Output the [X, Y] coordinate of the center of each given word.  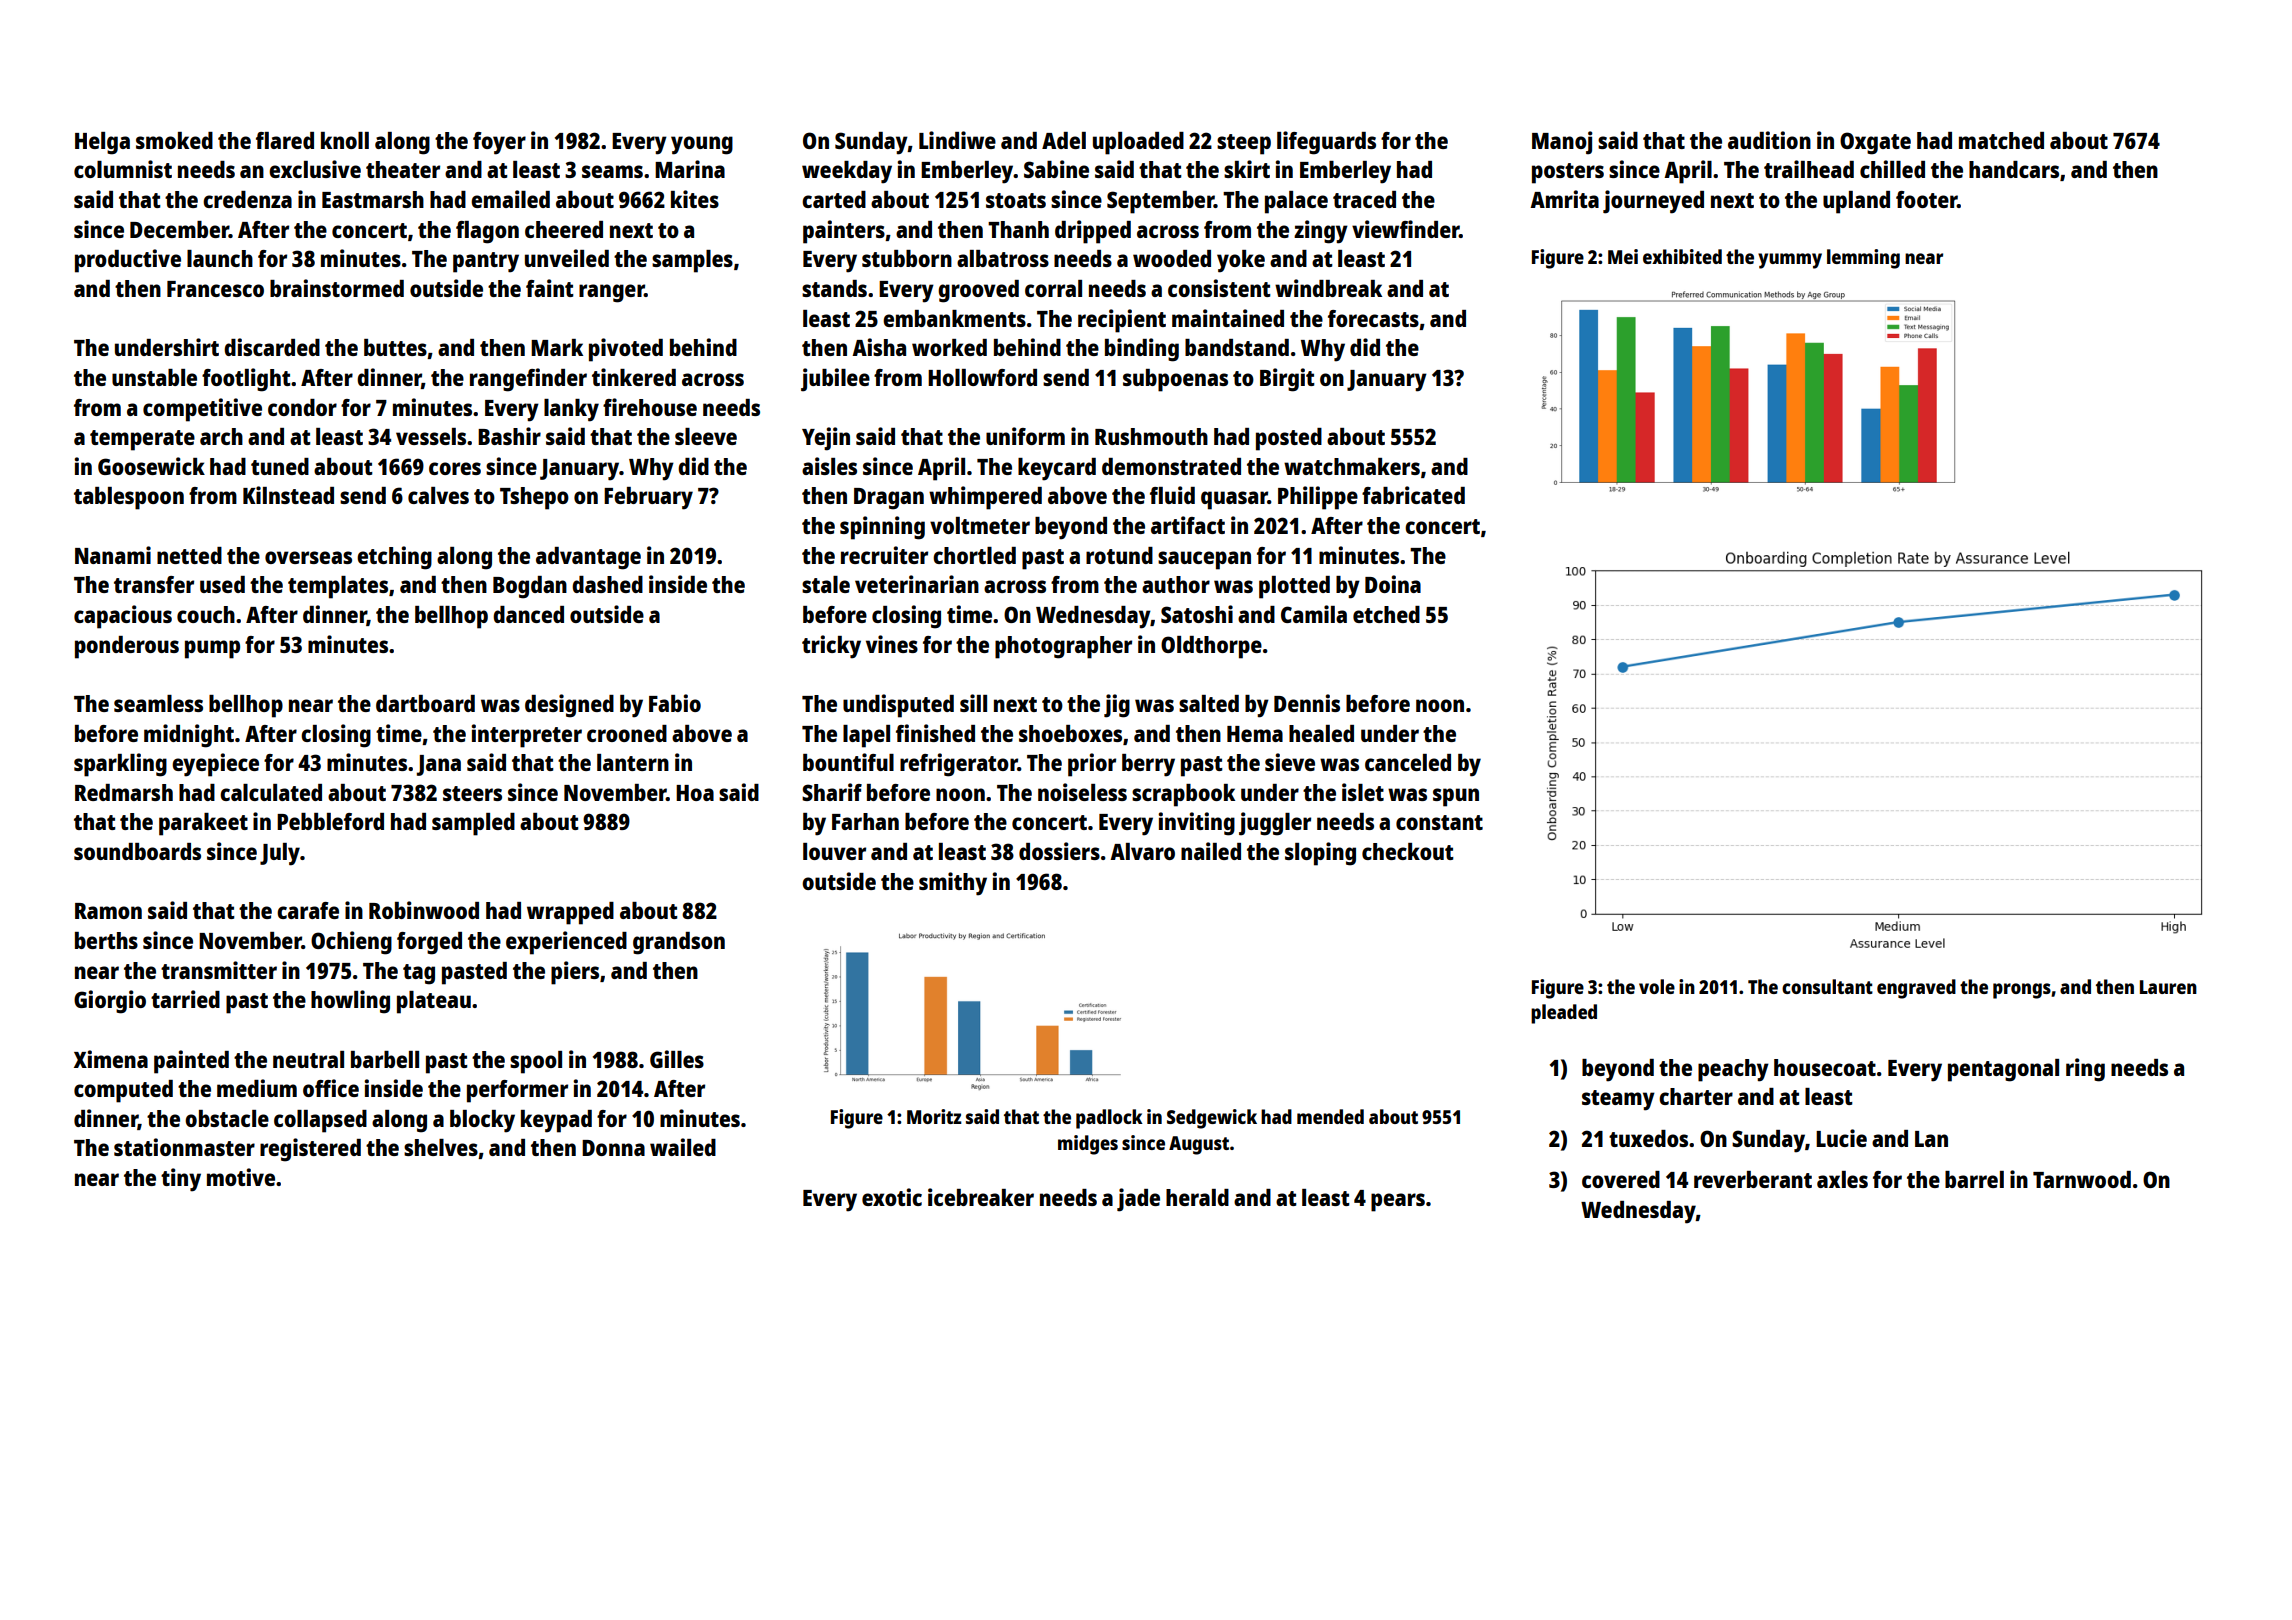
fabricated [1413, 495]
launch [220, 258]
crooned [627, 733]
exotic [892, 1197]
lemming [1863, 259]
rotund [1119, 555]
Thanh [1018, 229]
